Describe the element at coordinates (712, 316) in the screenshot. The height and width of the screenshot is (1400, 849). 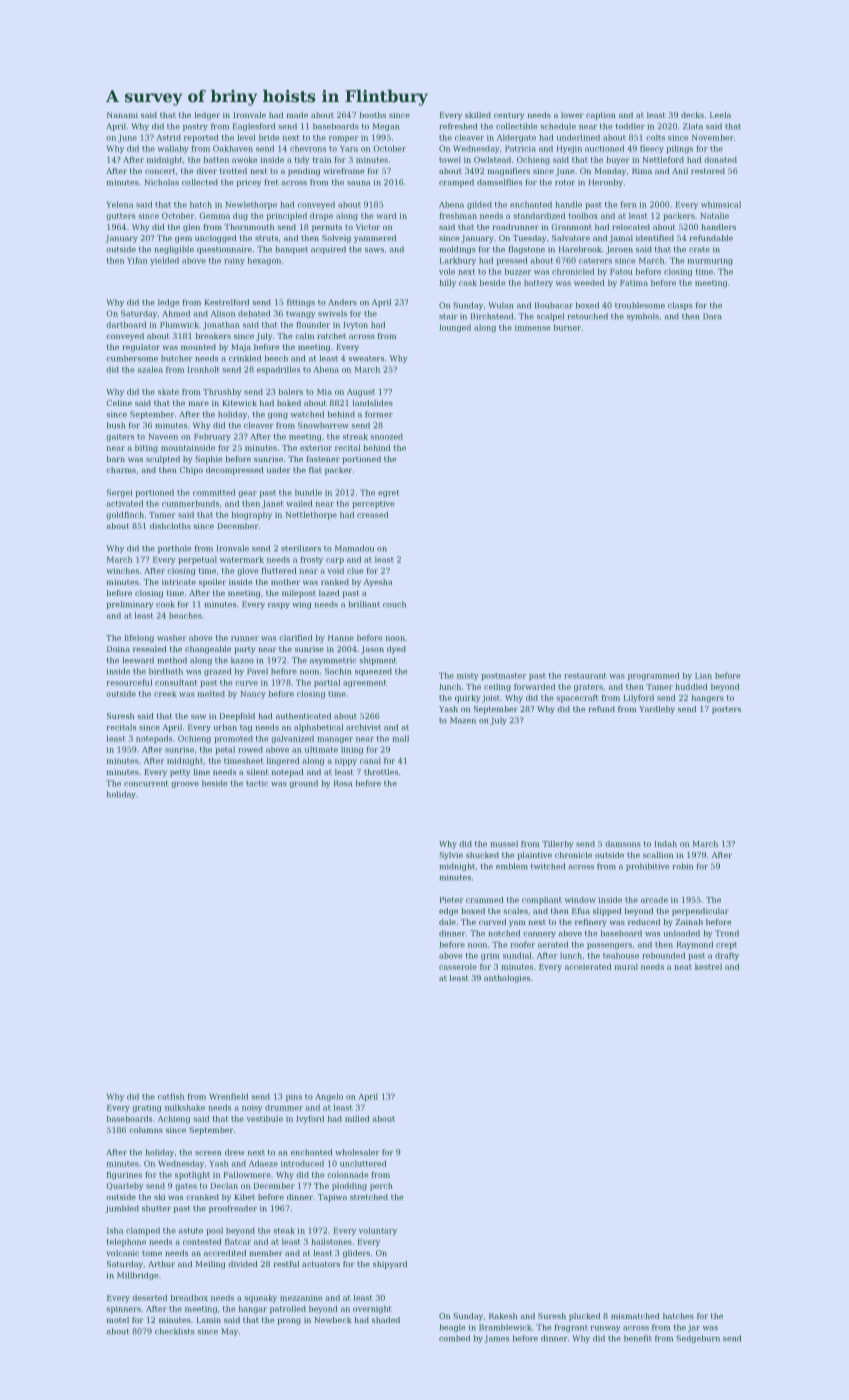
I see `Dara` at that location.
